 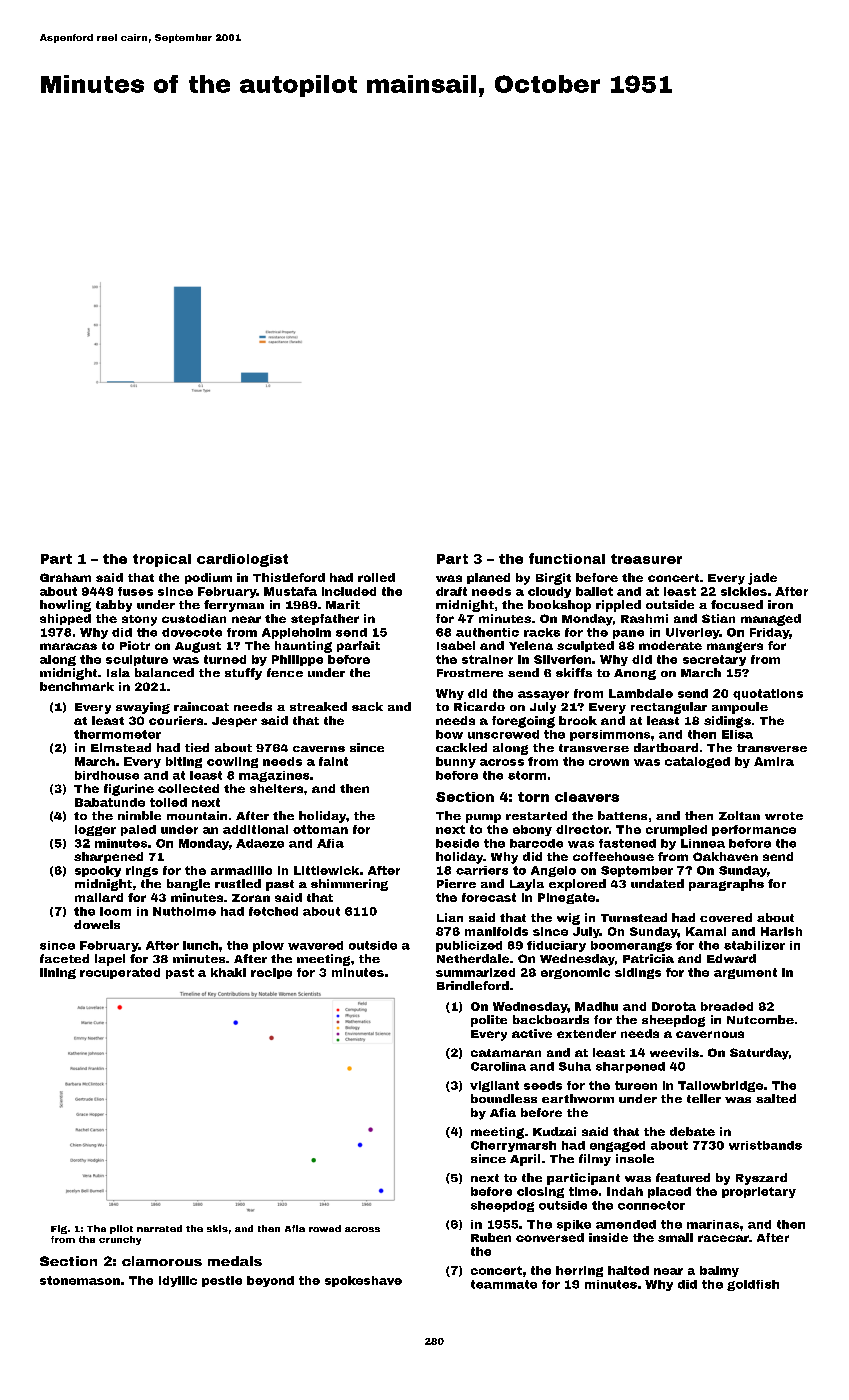 What do you see at coordinates (762, 579) in the image?
I see `jade` at bounding box center [762, 579].
